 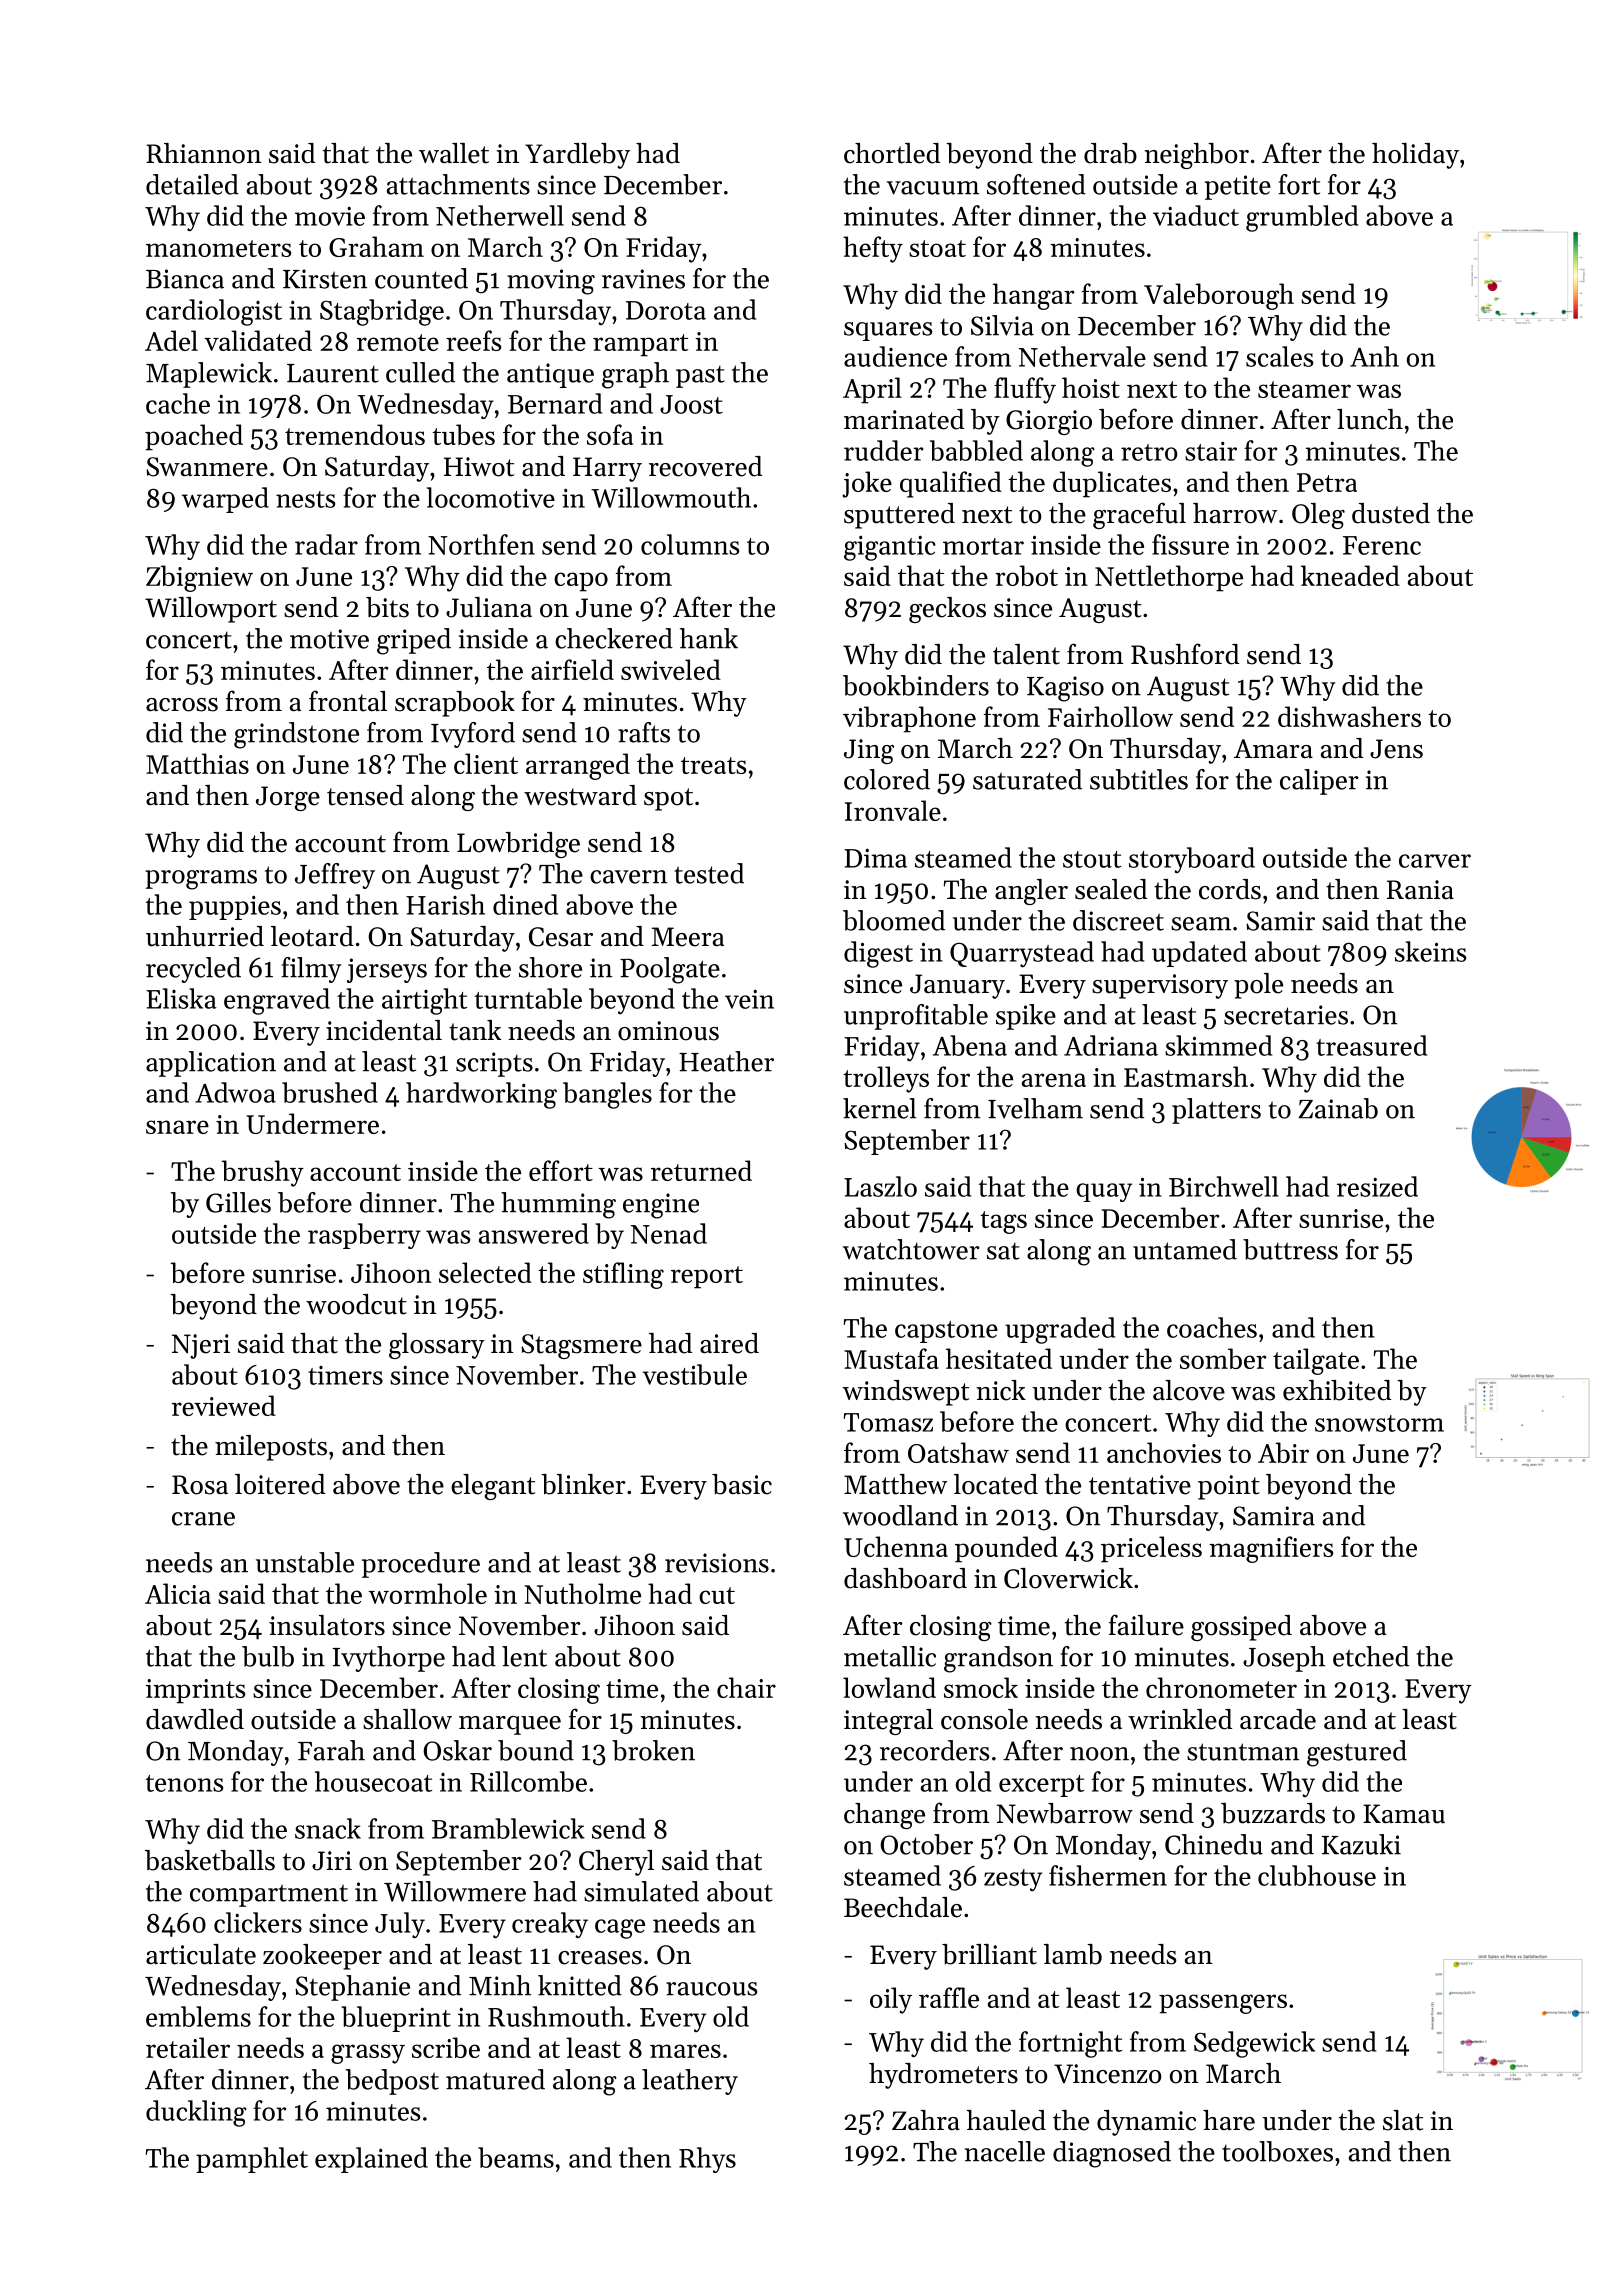 What do you see at coordinates (1371, 1656) in the screenshot?
I see `etched` at bounding box center [1371, 1656].
